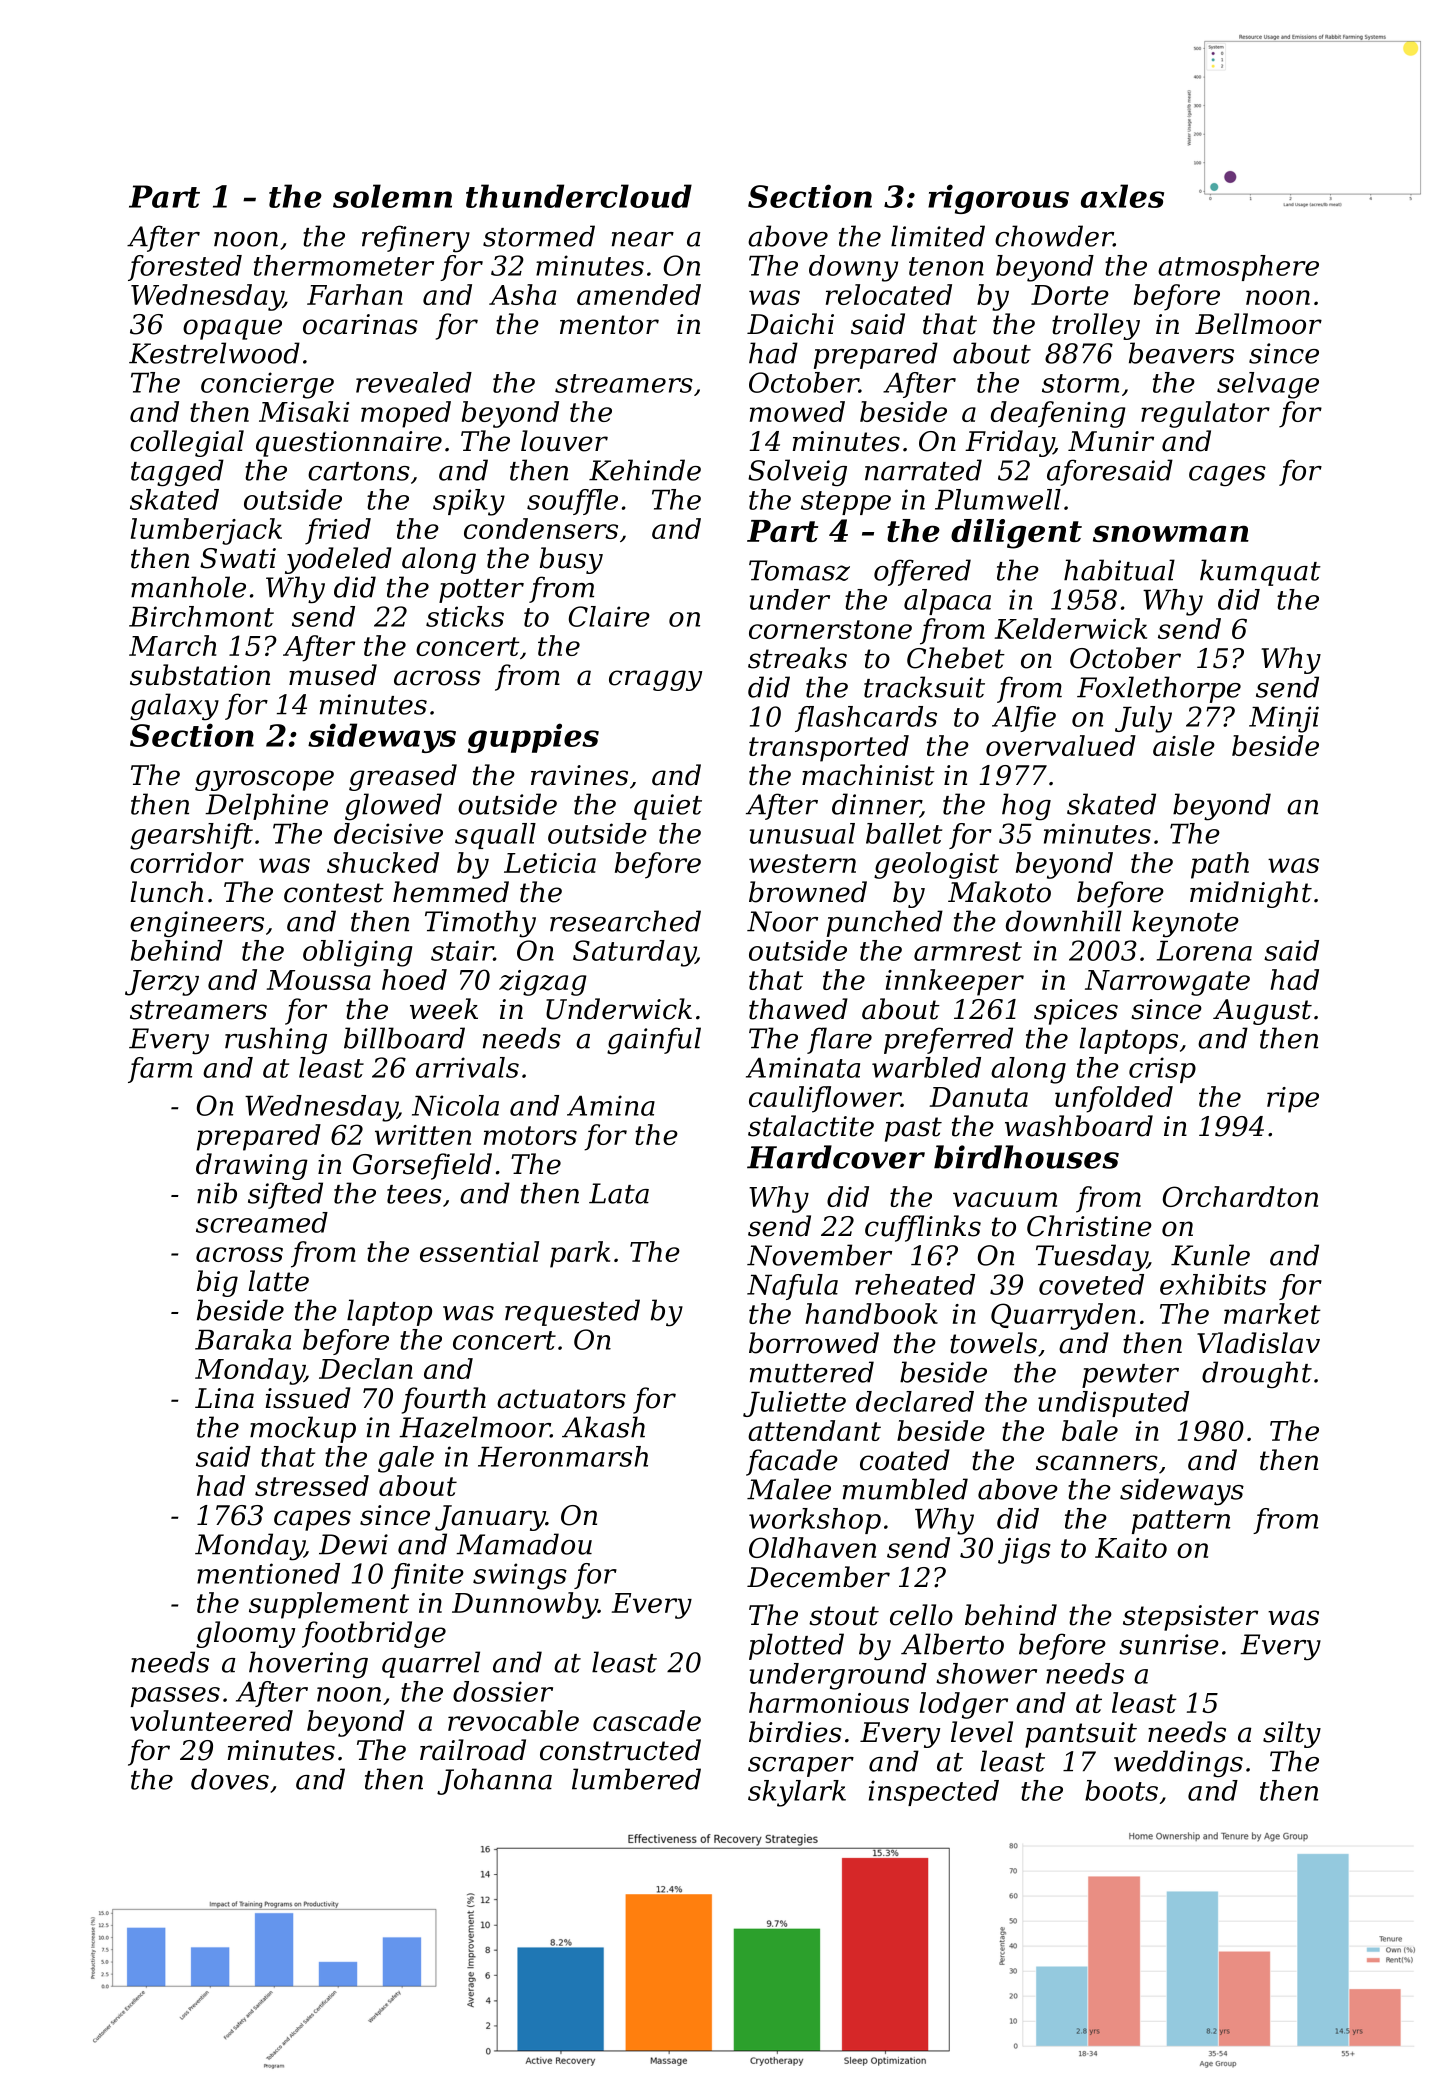  I want to click on spiky, so click(469, 502).
